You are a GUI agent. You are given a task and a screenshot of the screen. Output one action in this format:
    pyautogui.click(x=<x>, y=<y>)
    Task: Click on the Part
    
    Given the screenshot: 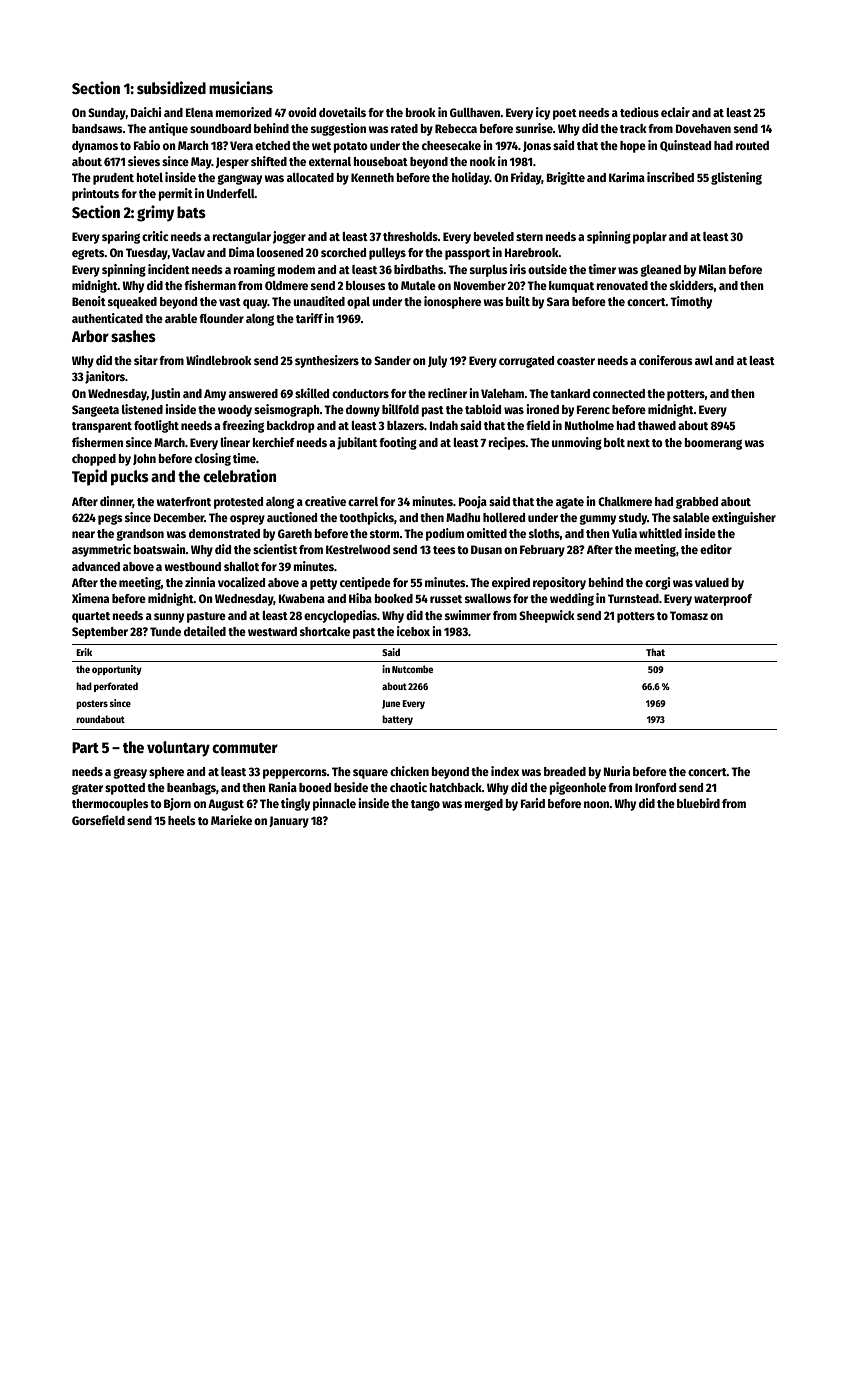 What is the action you would take?
    pyautogui.click(x=85, y=747)
